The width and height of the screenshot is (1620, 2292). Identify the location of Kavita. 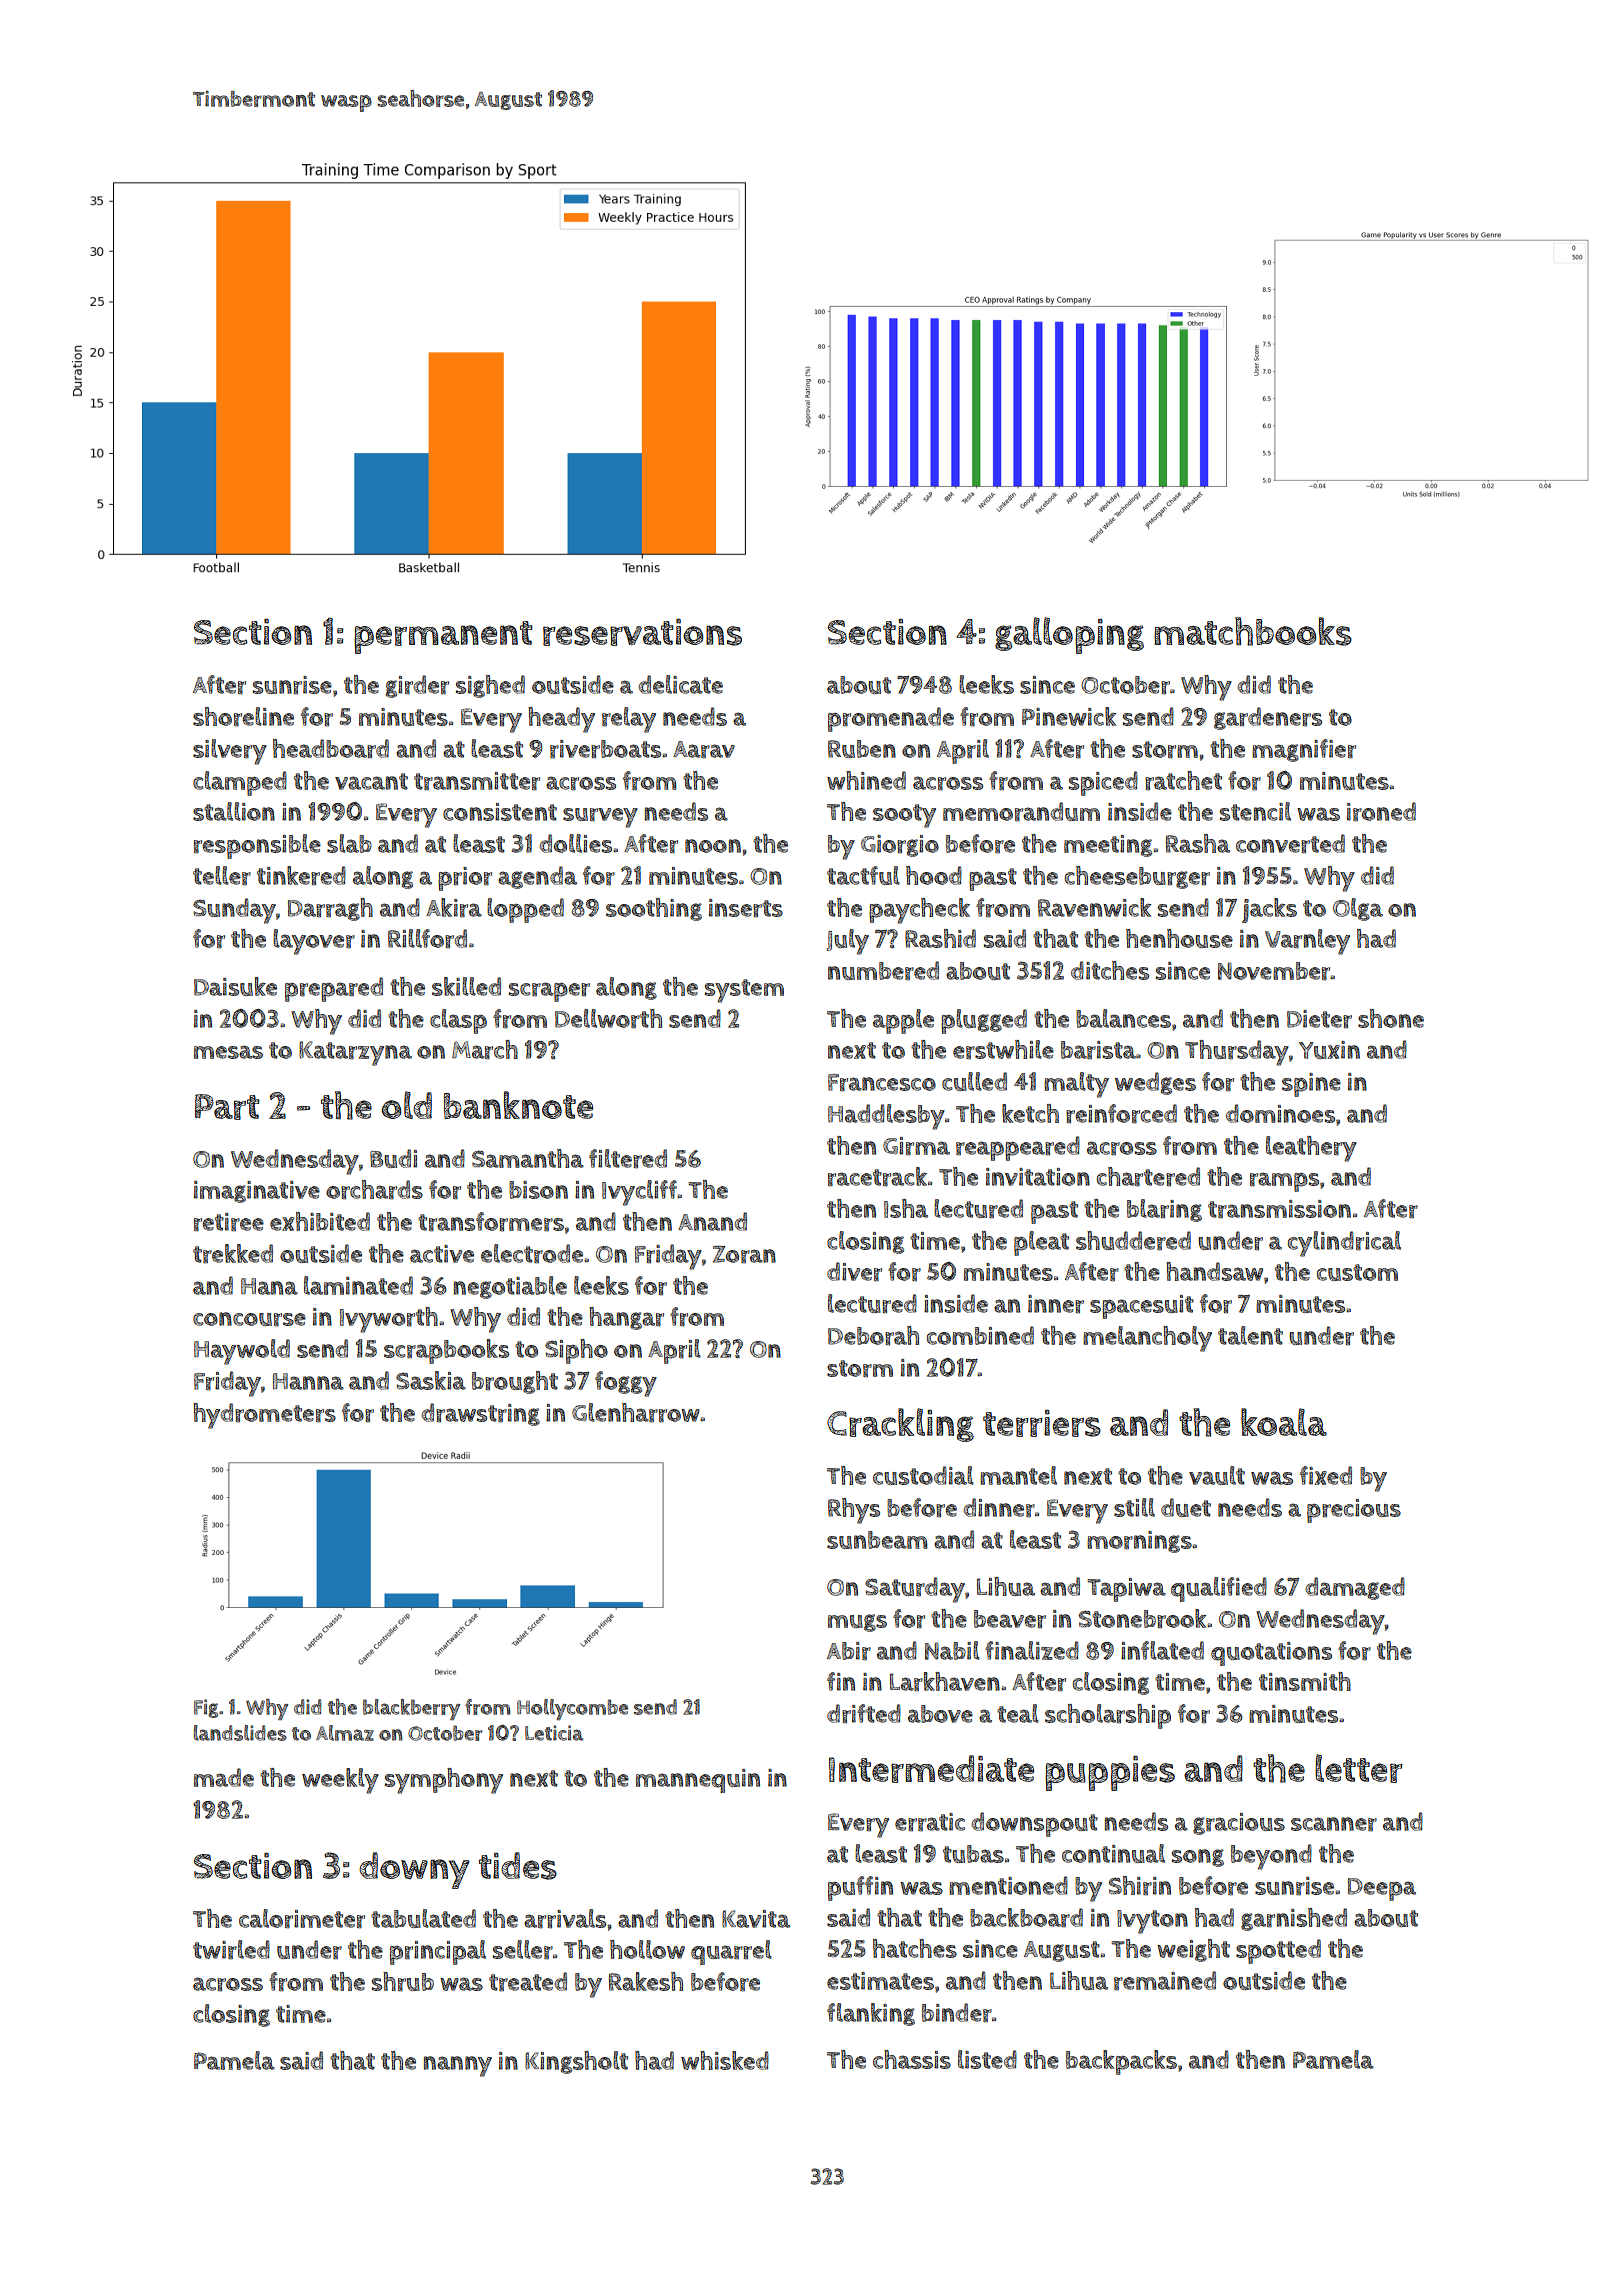
(756, 1919).
